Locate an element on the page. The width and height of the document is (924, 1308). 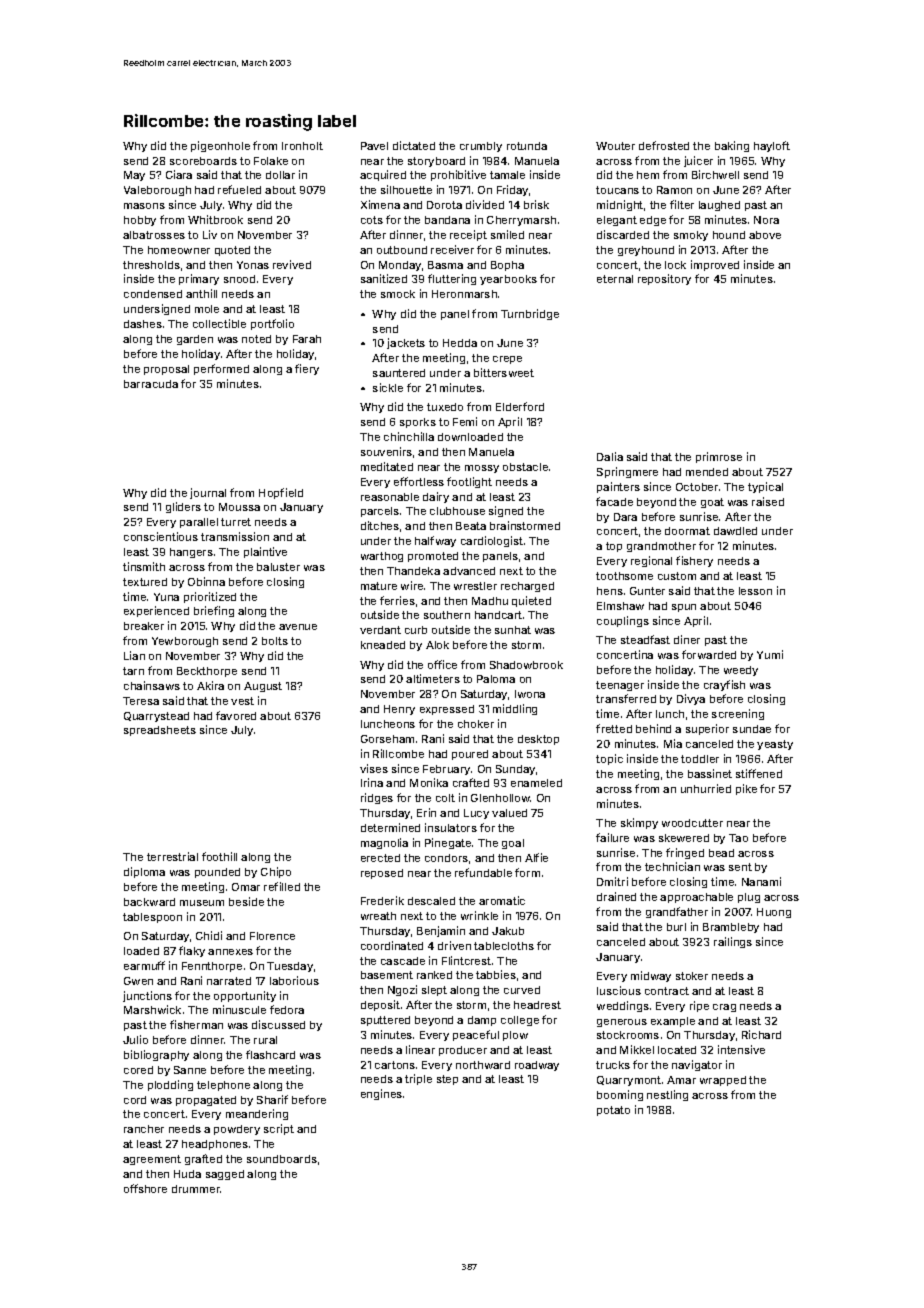
plaintive is located at coordinates (265, 552).
